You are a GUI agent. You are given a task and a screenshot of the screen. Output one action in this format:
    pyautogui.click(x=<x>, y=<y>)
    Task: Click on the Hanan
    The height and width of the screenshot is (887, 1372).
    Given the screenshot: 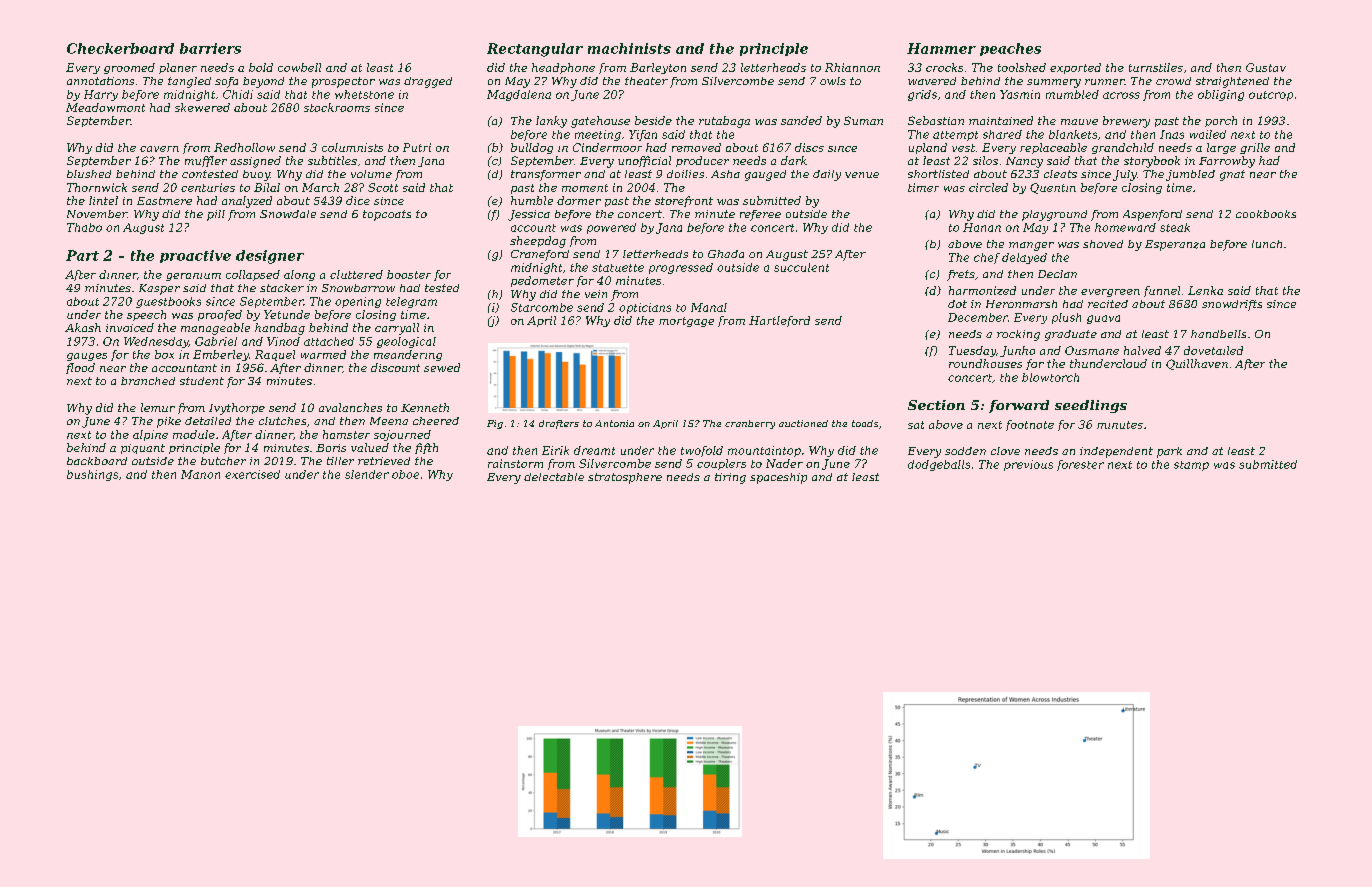 What is the action you would take?
    pyautogui.click(x=982, y=227)
